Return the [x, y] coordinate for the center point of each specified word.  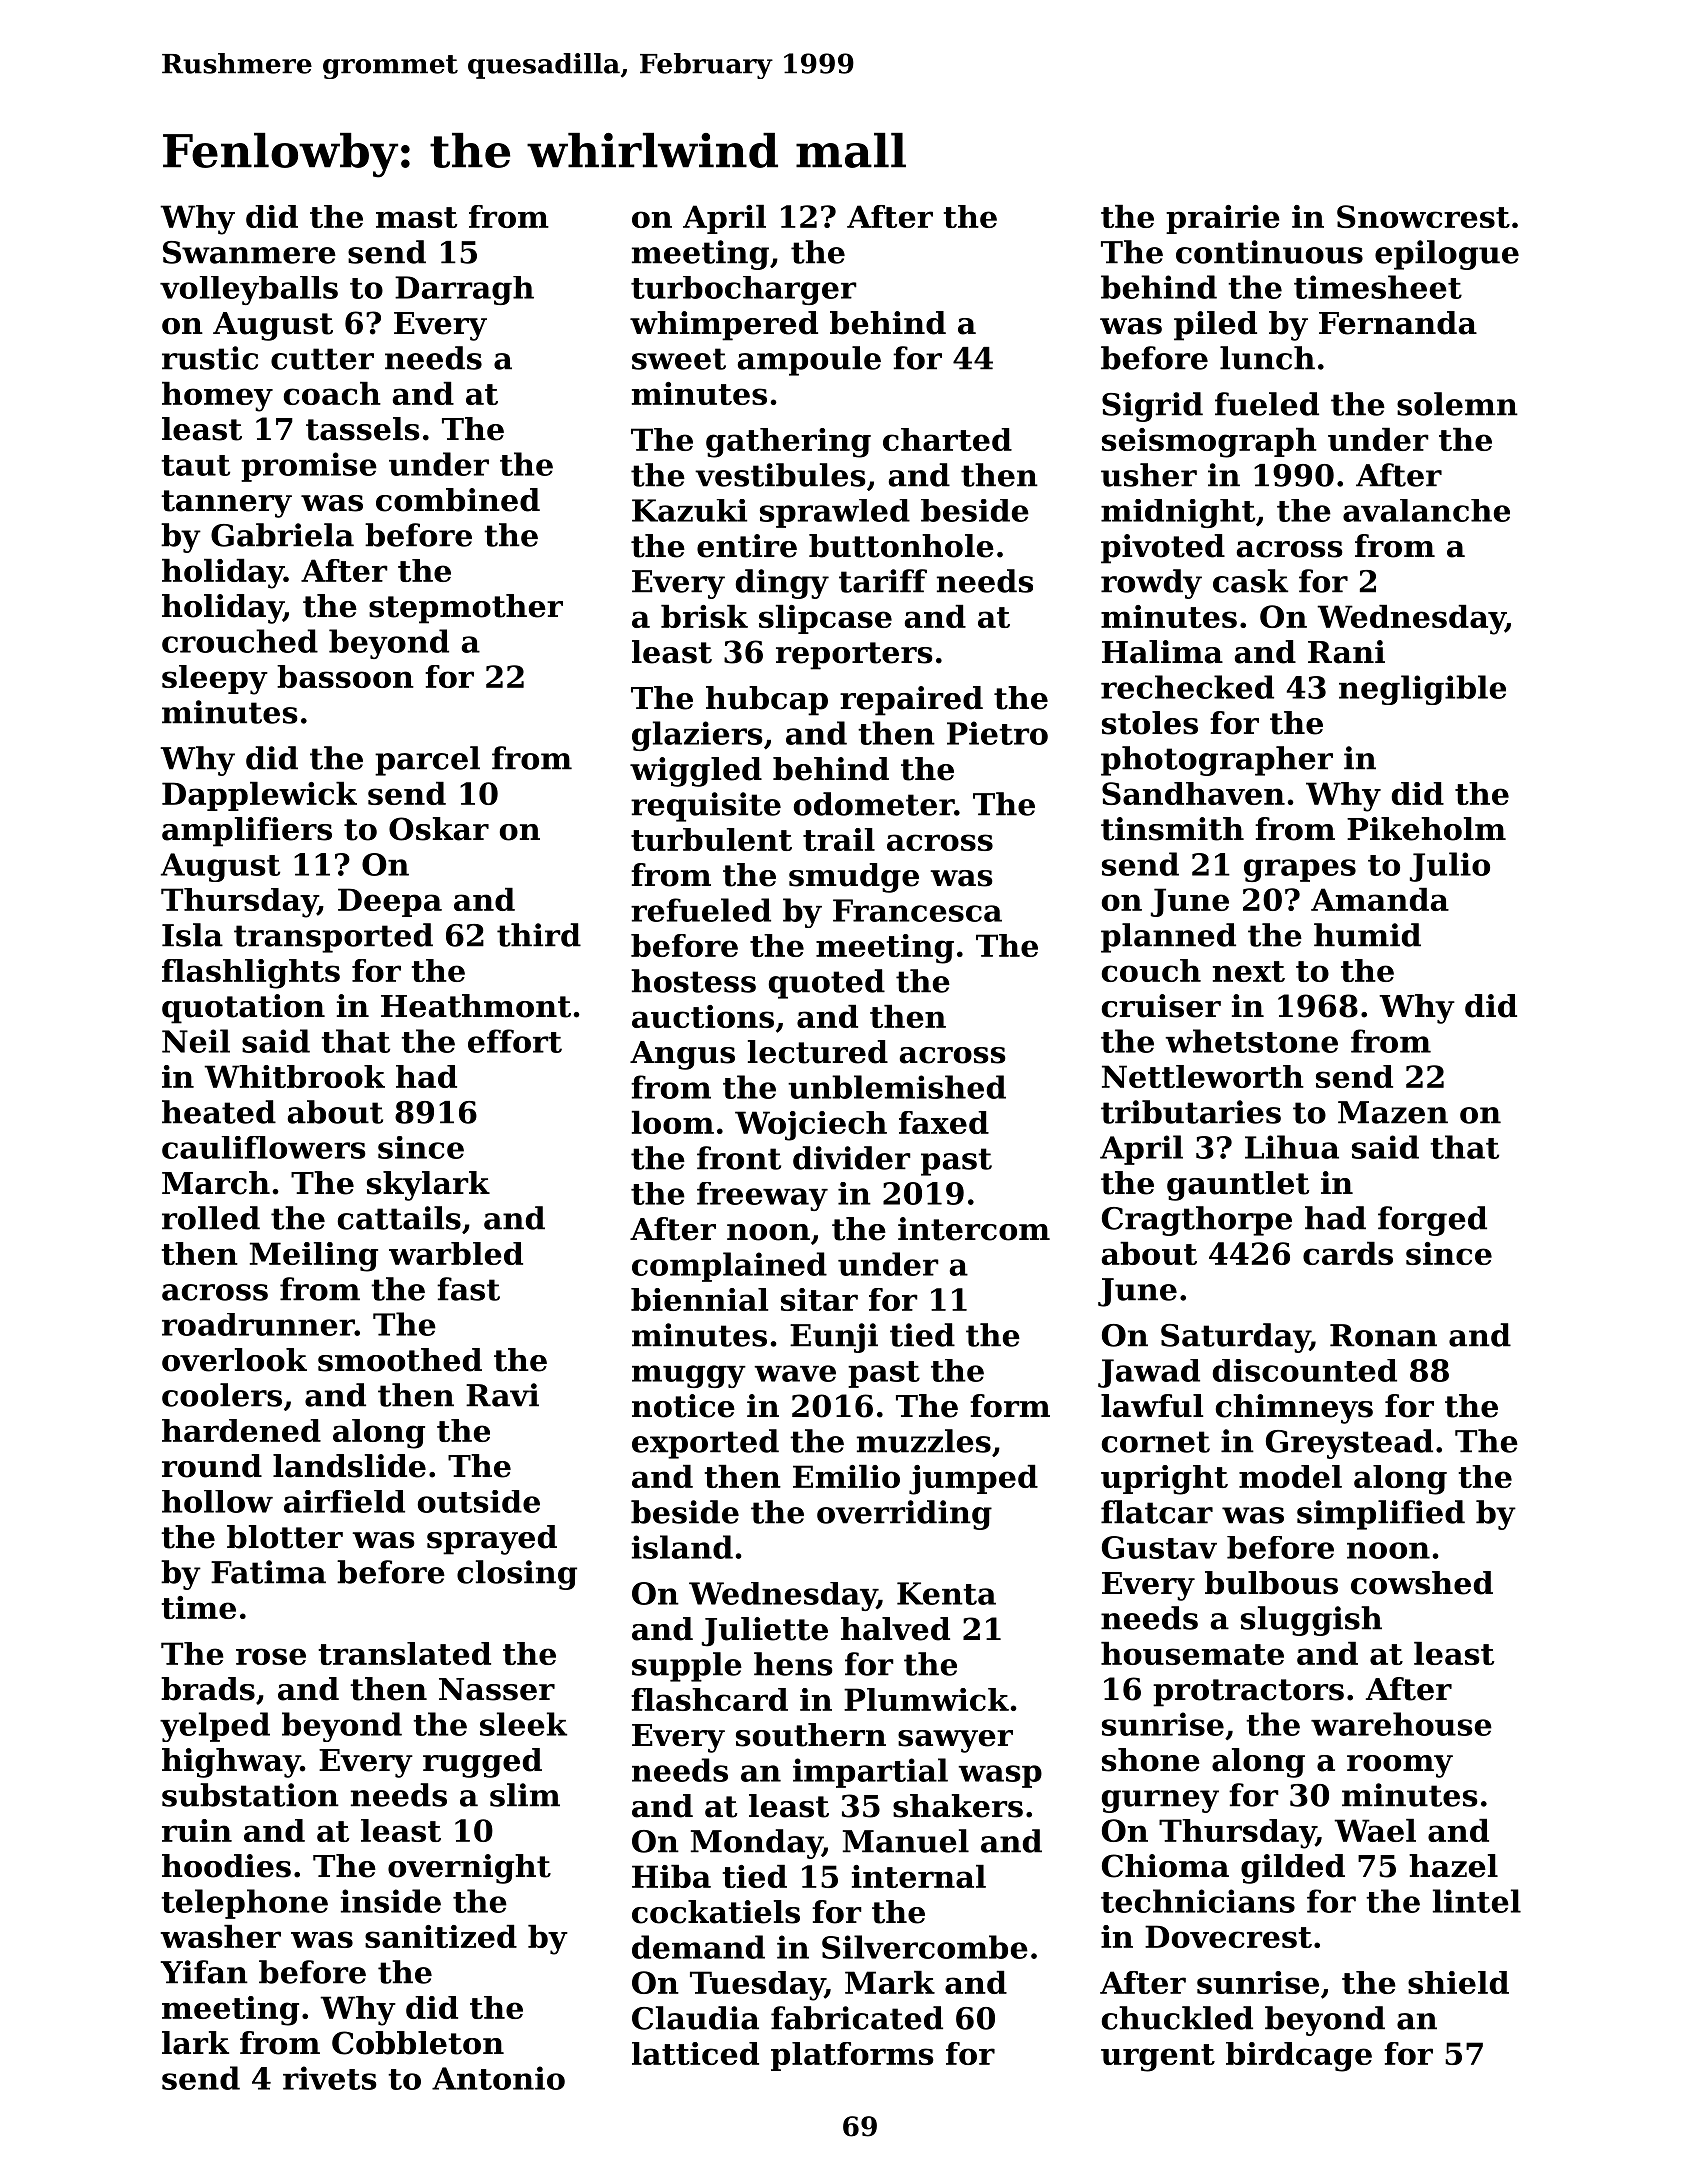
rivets [330, 2078]
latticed [695, 2053]
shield [1458, 1982]
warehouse [1401, 1724]
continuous [1269, 252]
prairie [1223, 219]
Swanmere [249, 252]
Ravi [502, 1395]
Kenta [946, 1593]
